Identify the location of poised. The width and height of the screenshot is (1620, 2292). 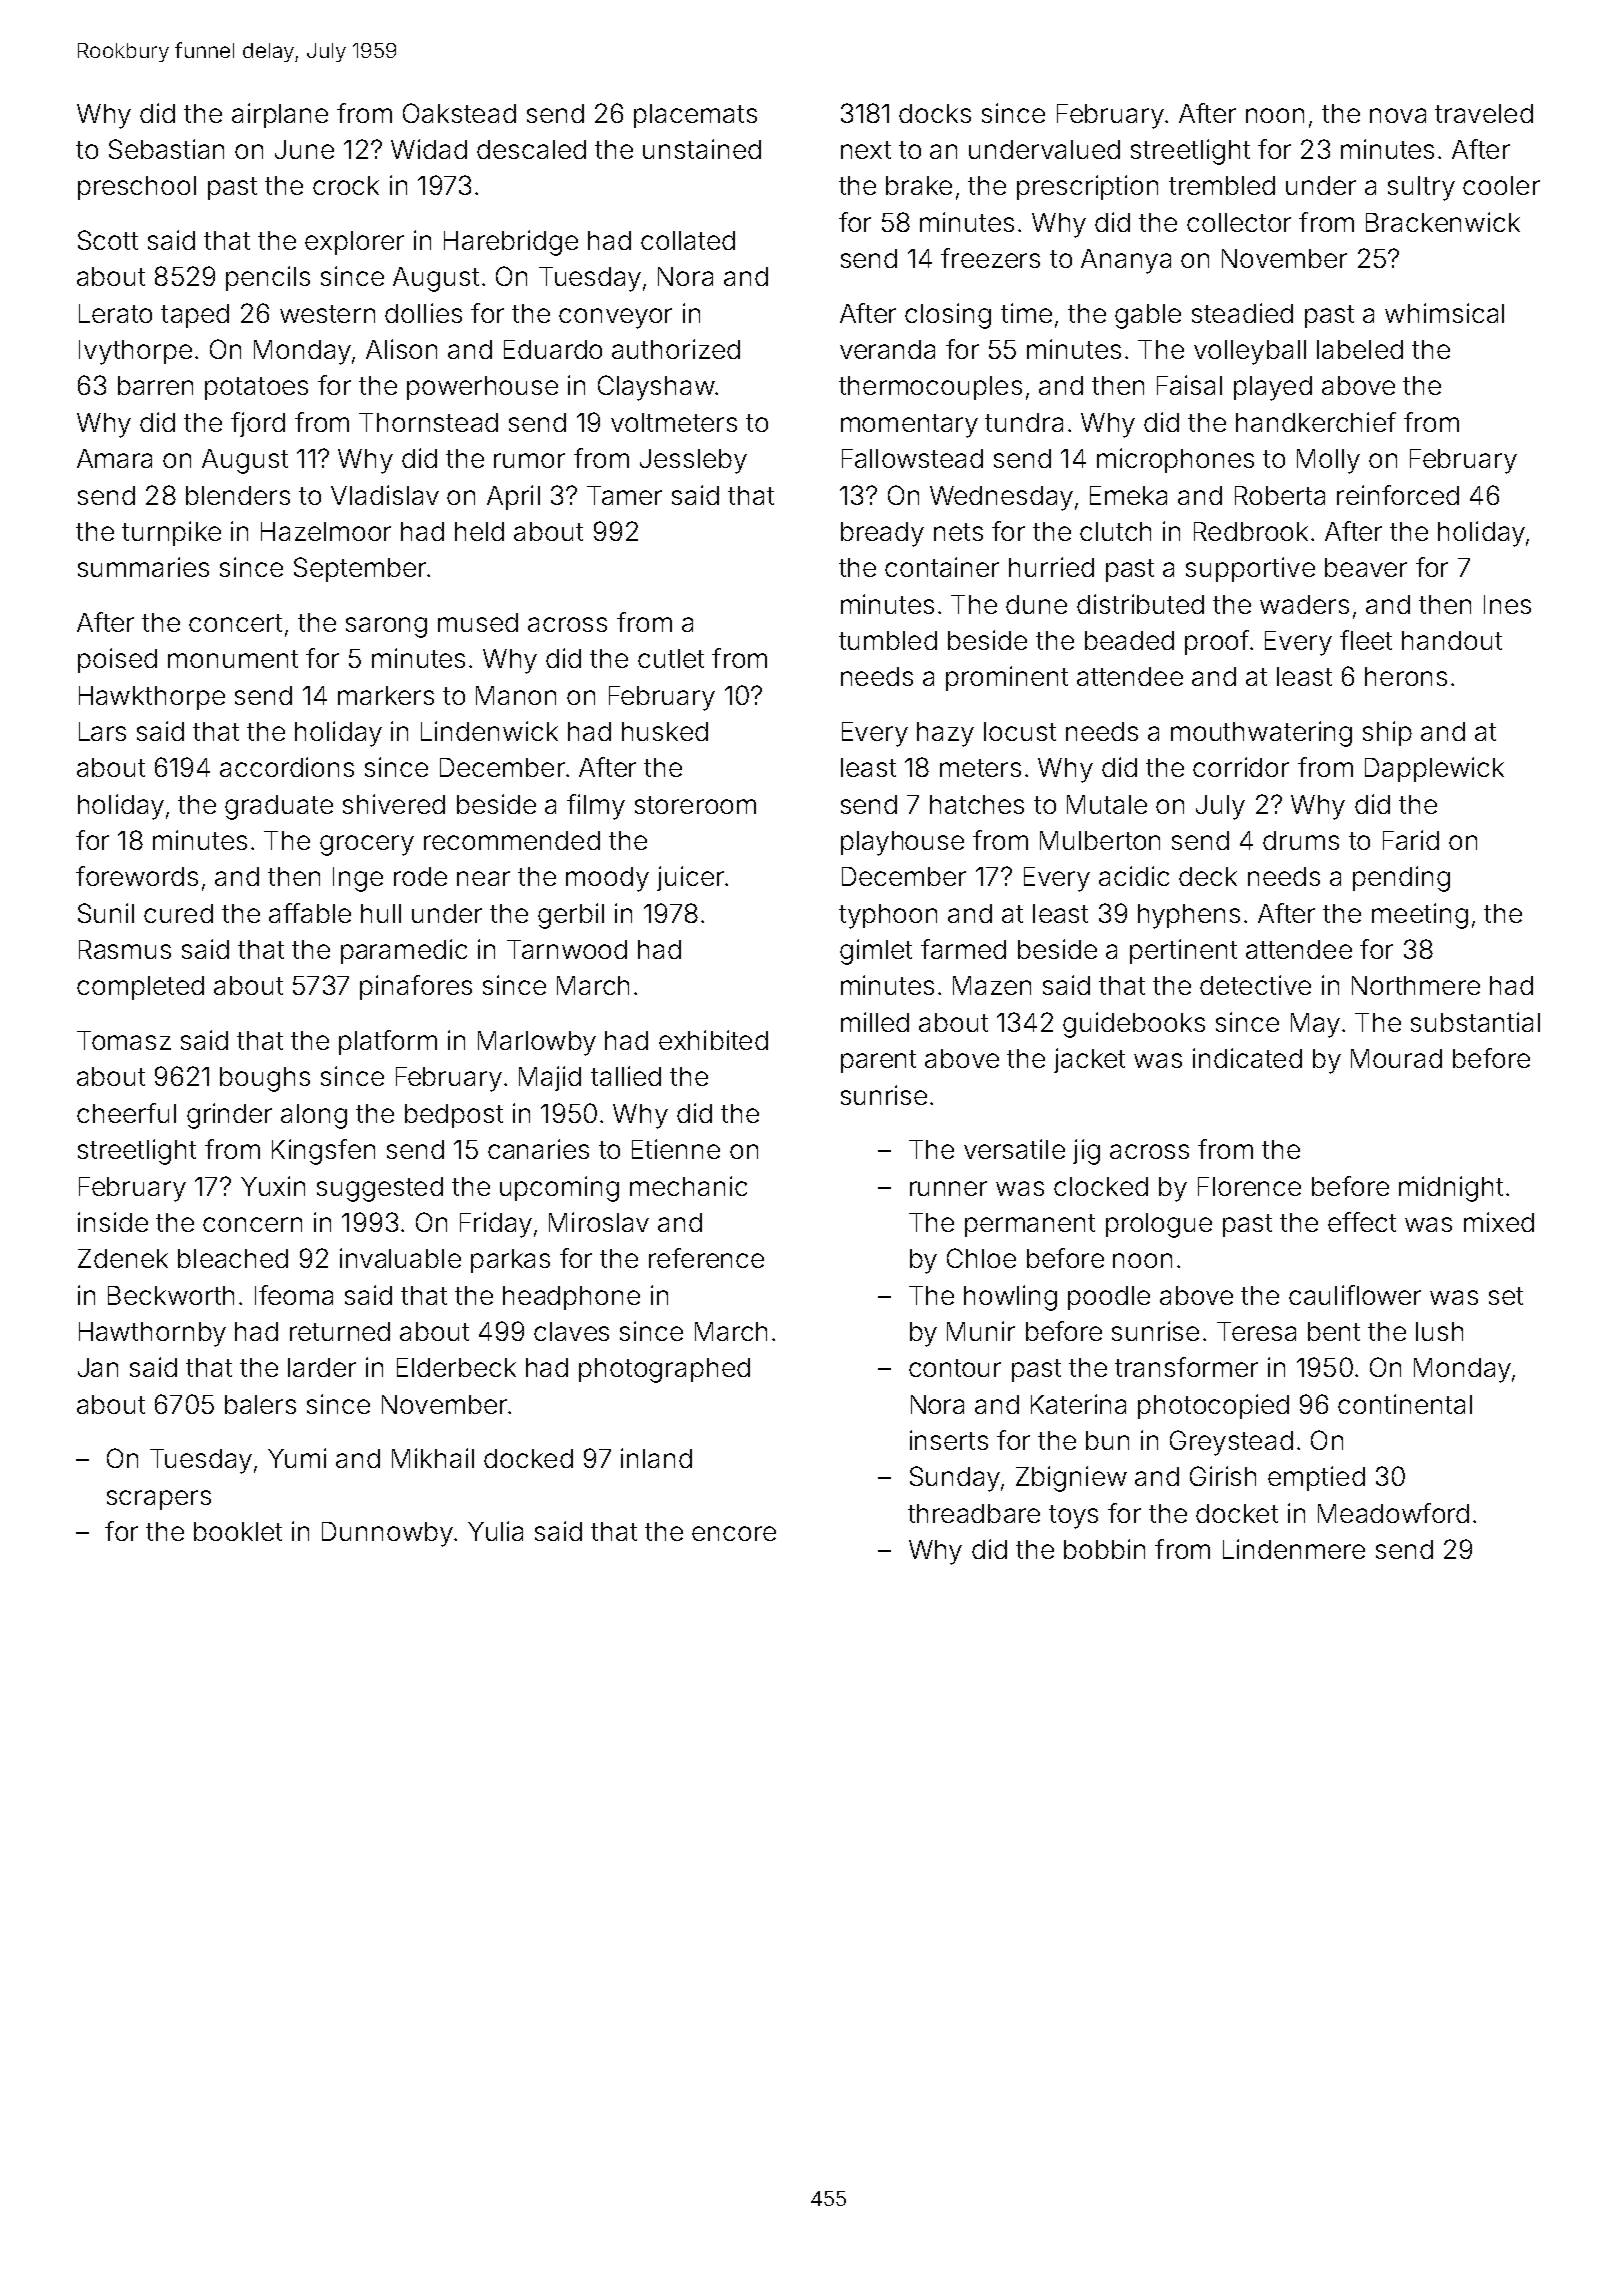
(117, 660).
